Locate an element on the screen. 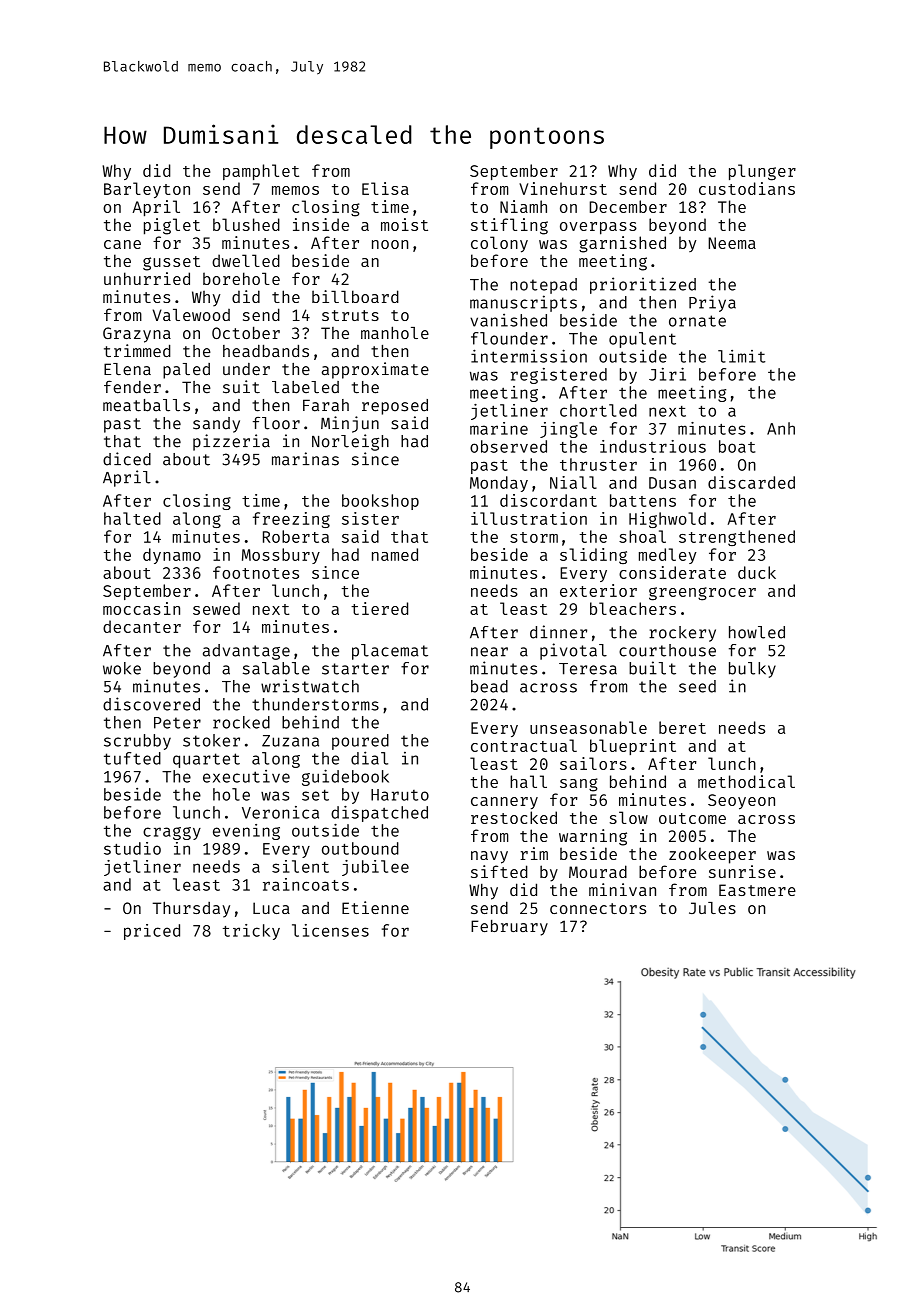 The width and height of the screenshot is (908, 1316). discarded is located at coordinates (751, 482).
